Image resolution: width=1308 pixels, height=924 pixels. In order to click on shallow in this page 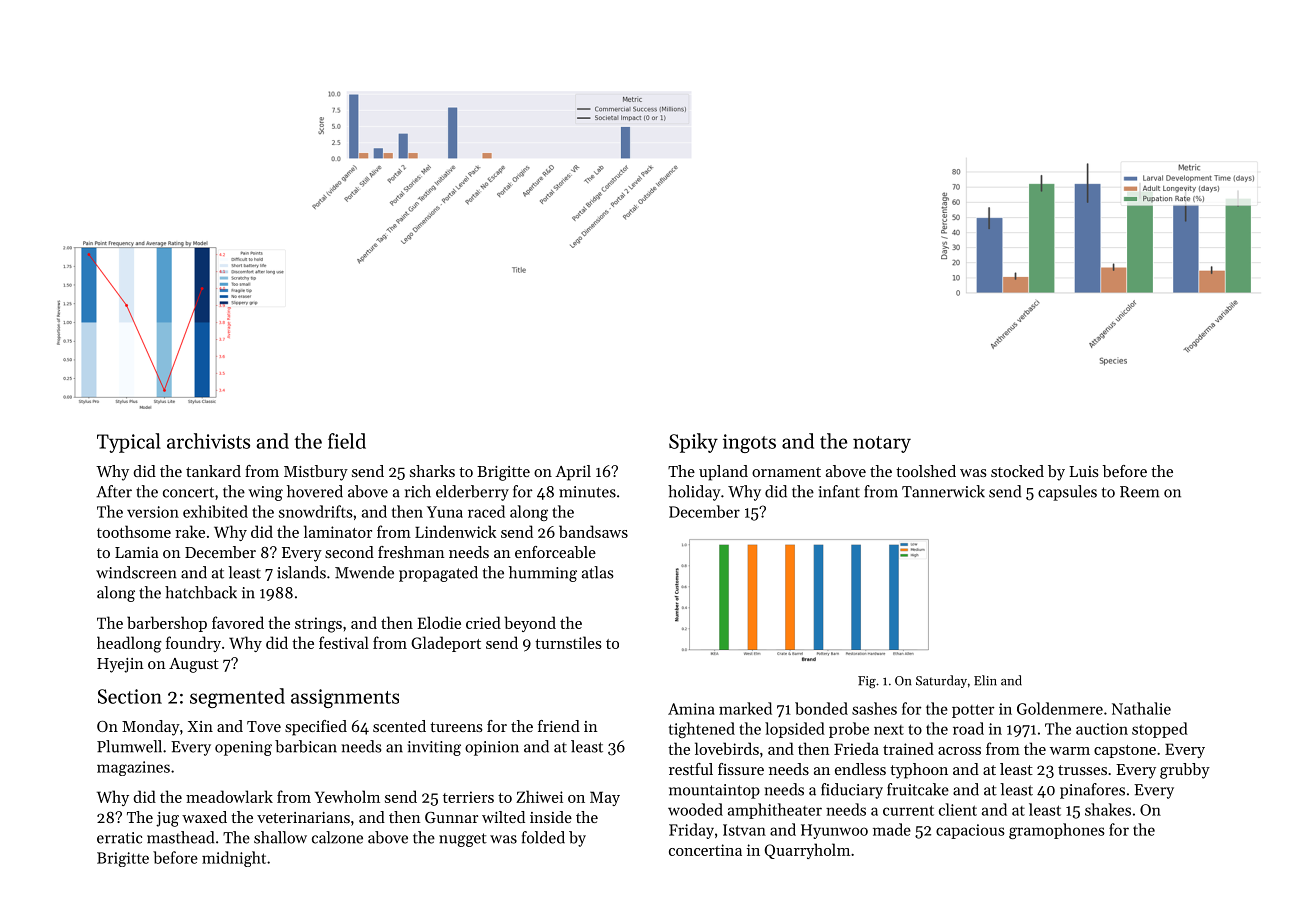, I will do `click(280, 837)`.
